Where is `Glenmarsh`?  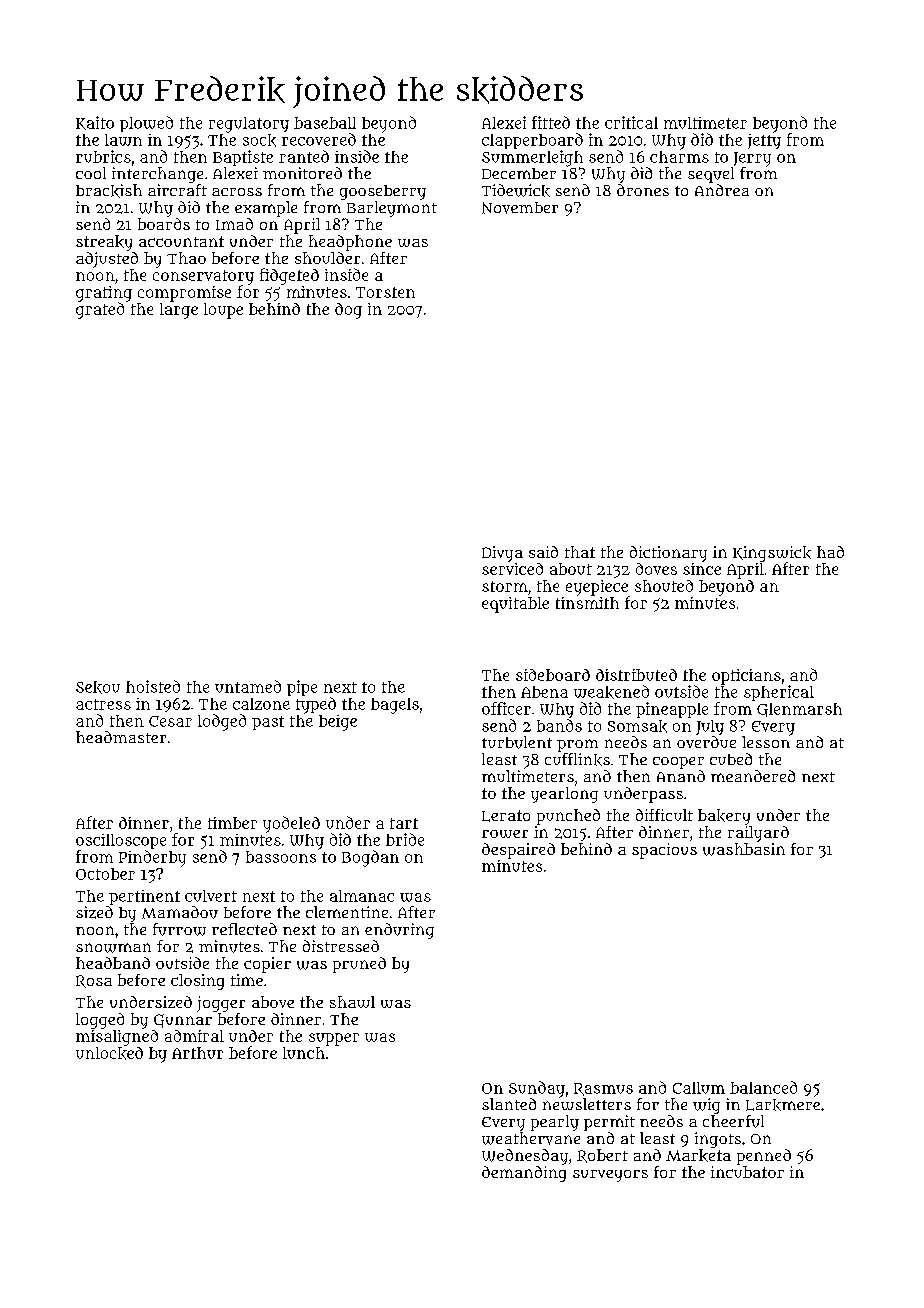 Glenmarsh is located at coordinates (799, 710).
